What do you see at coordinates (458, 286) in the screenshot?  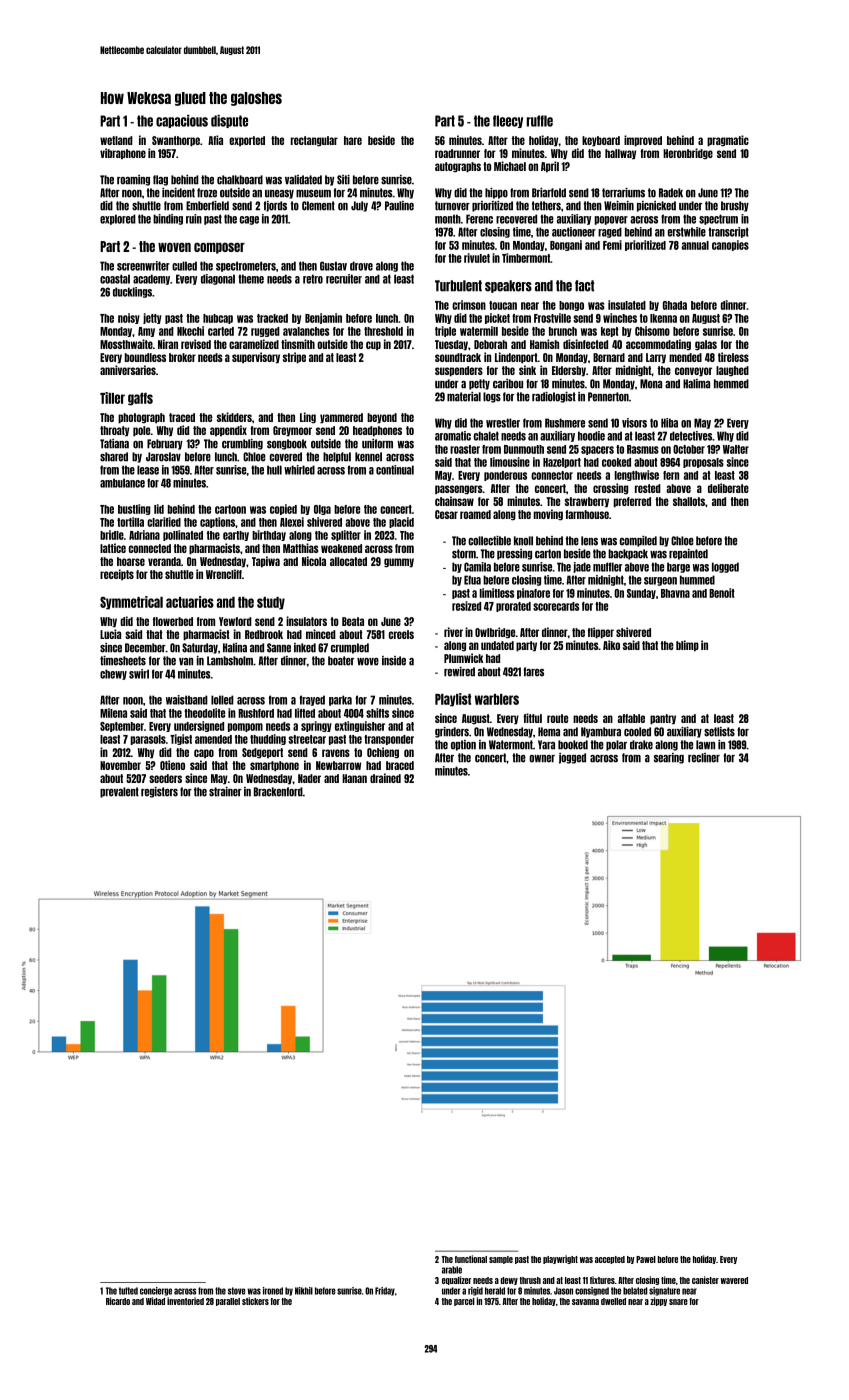 I see `Turbulent` at bounding box center [458, 286].
